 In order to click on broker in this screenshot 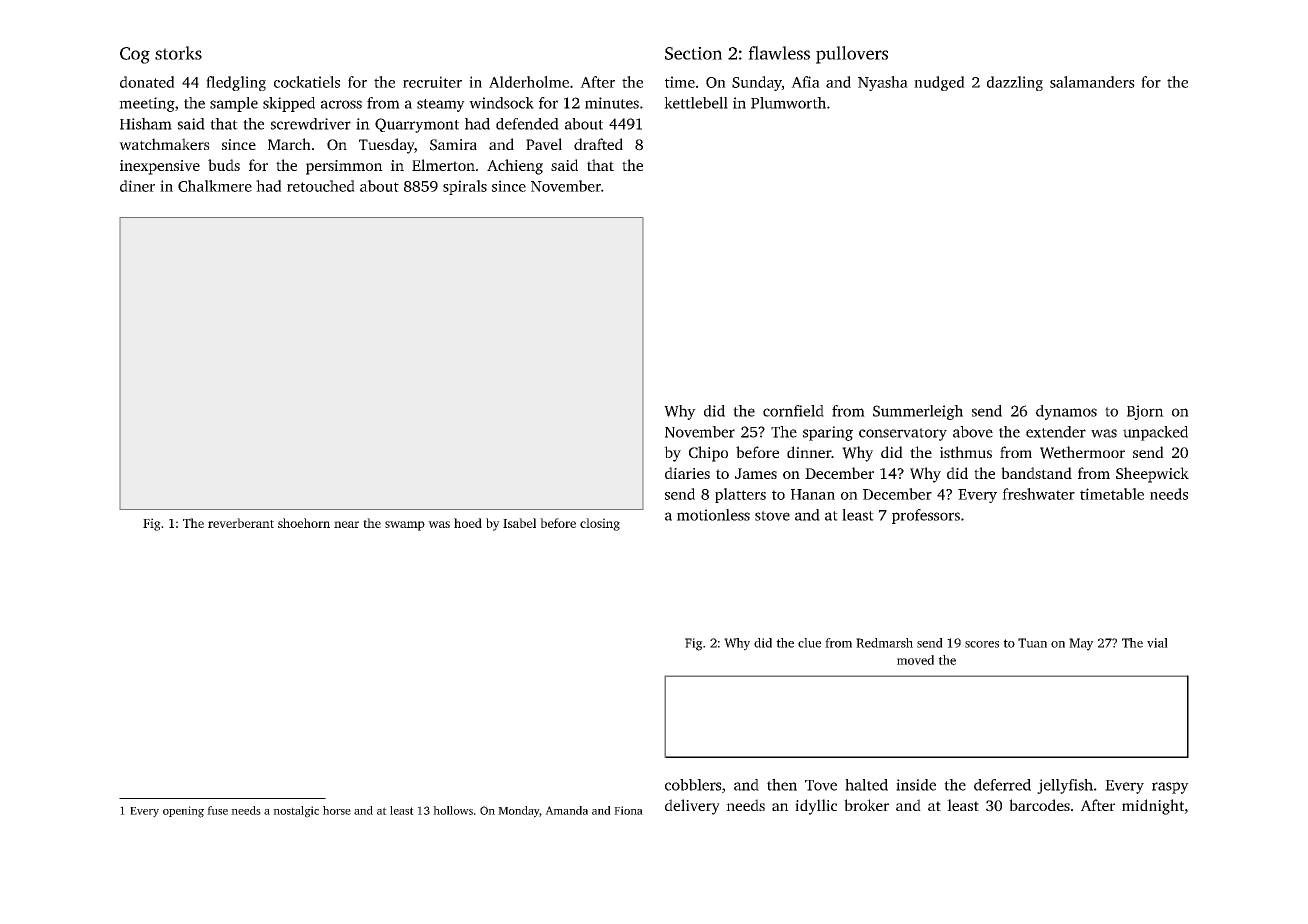, I will do `click(866, 805)`.
